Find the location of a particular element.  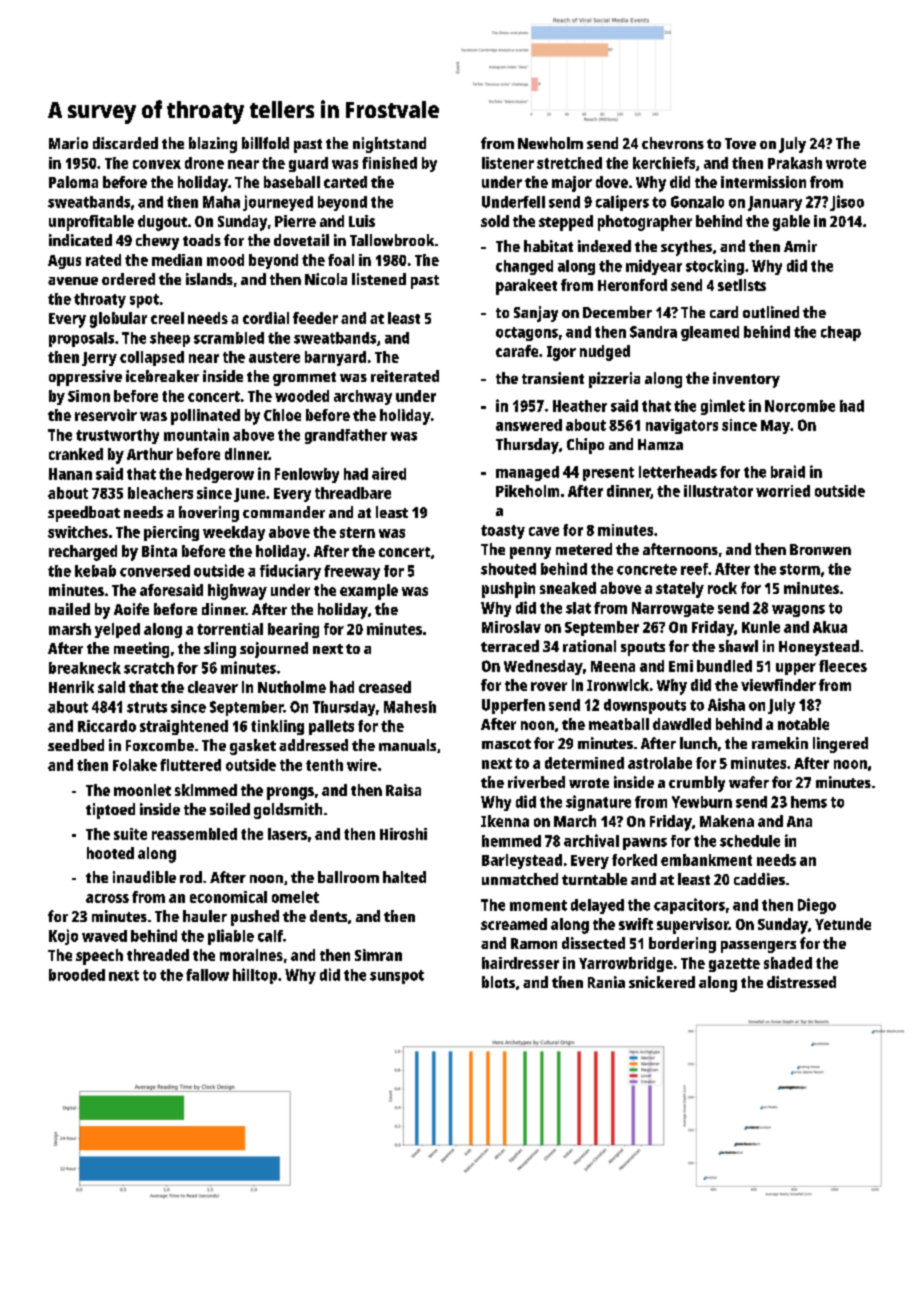

ballroom is located at coordinates (348, 877).
